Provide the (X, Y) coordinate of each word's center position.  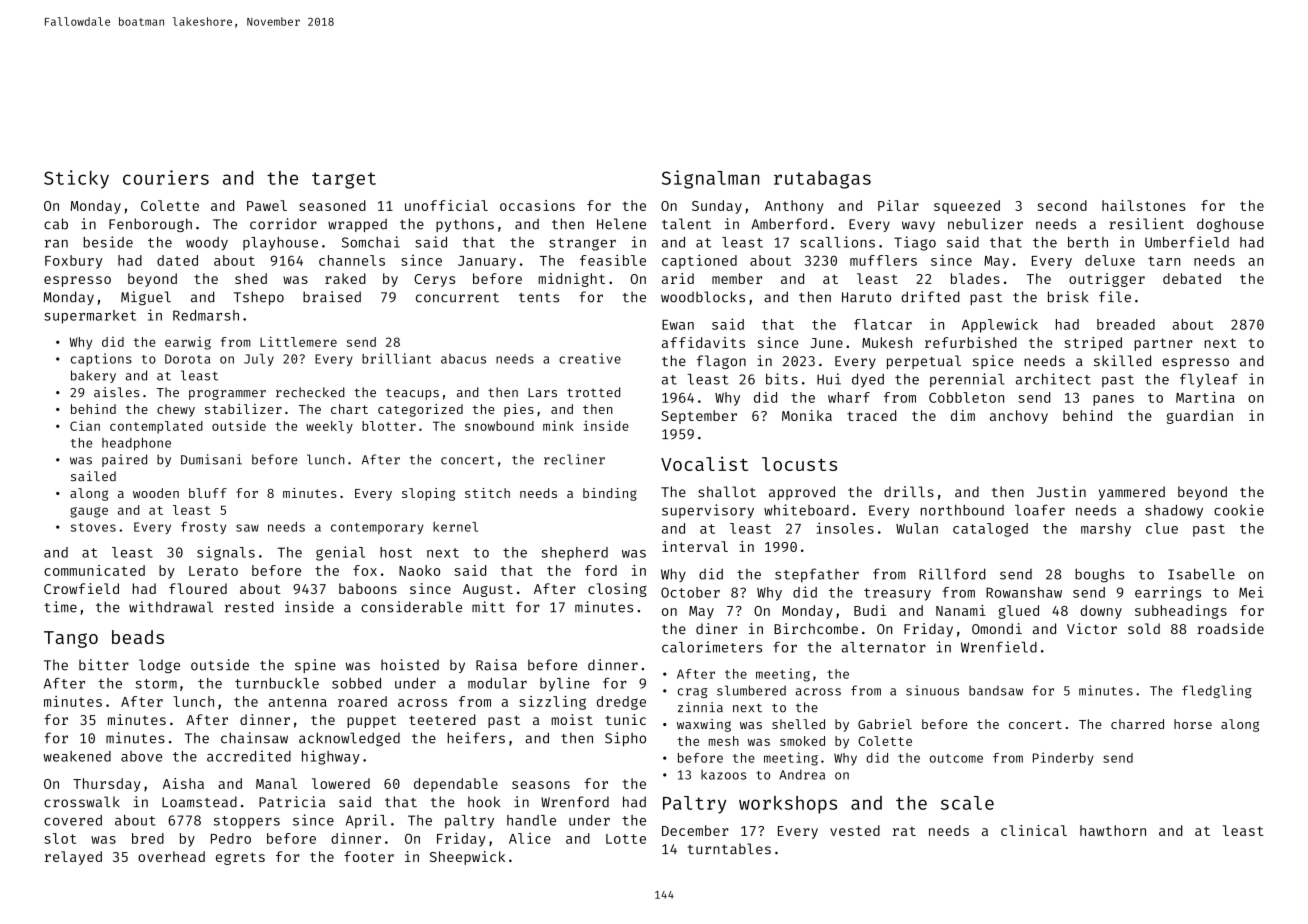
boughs (1099, 575)
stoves (93, 527)
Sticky (76, 179)
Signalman (710, 179)
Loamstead (199, 802)
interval (695, 546)
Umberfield (1187, 242)
